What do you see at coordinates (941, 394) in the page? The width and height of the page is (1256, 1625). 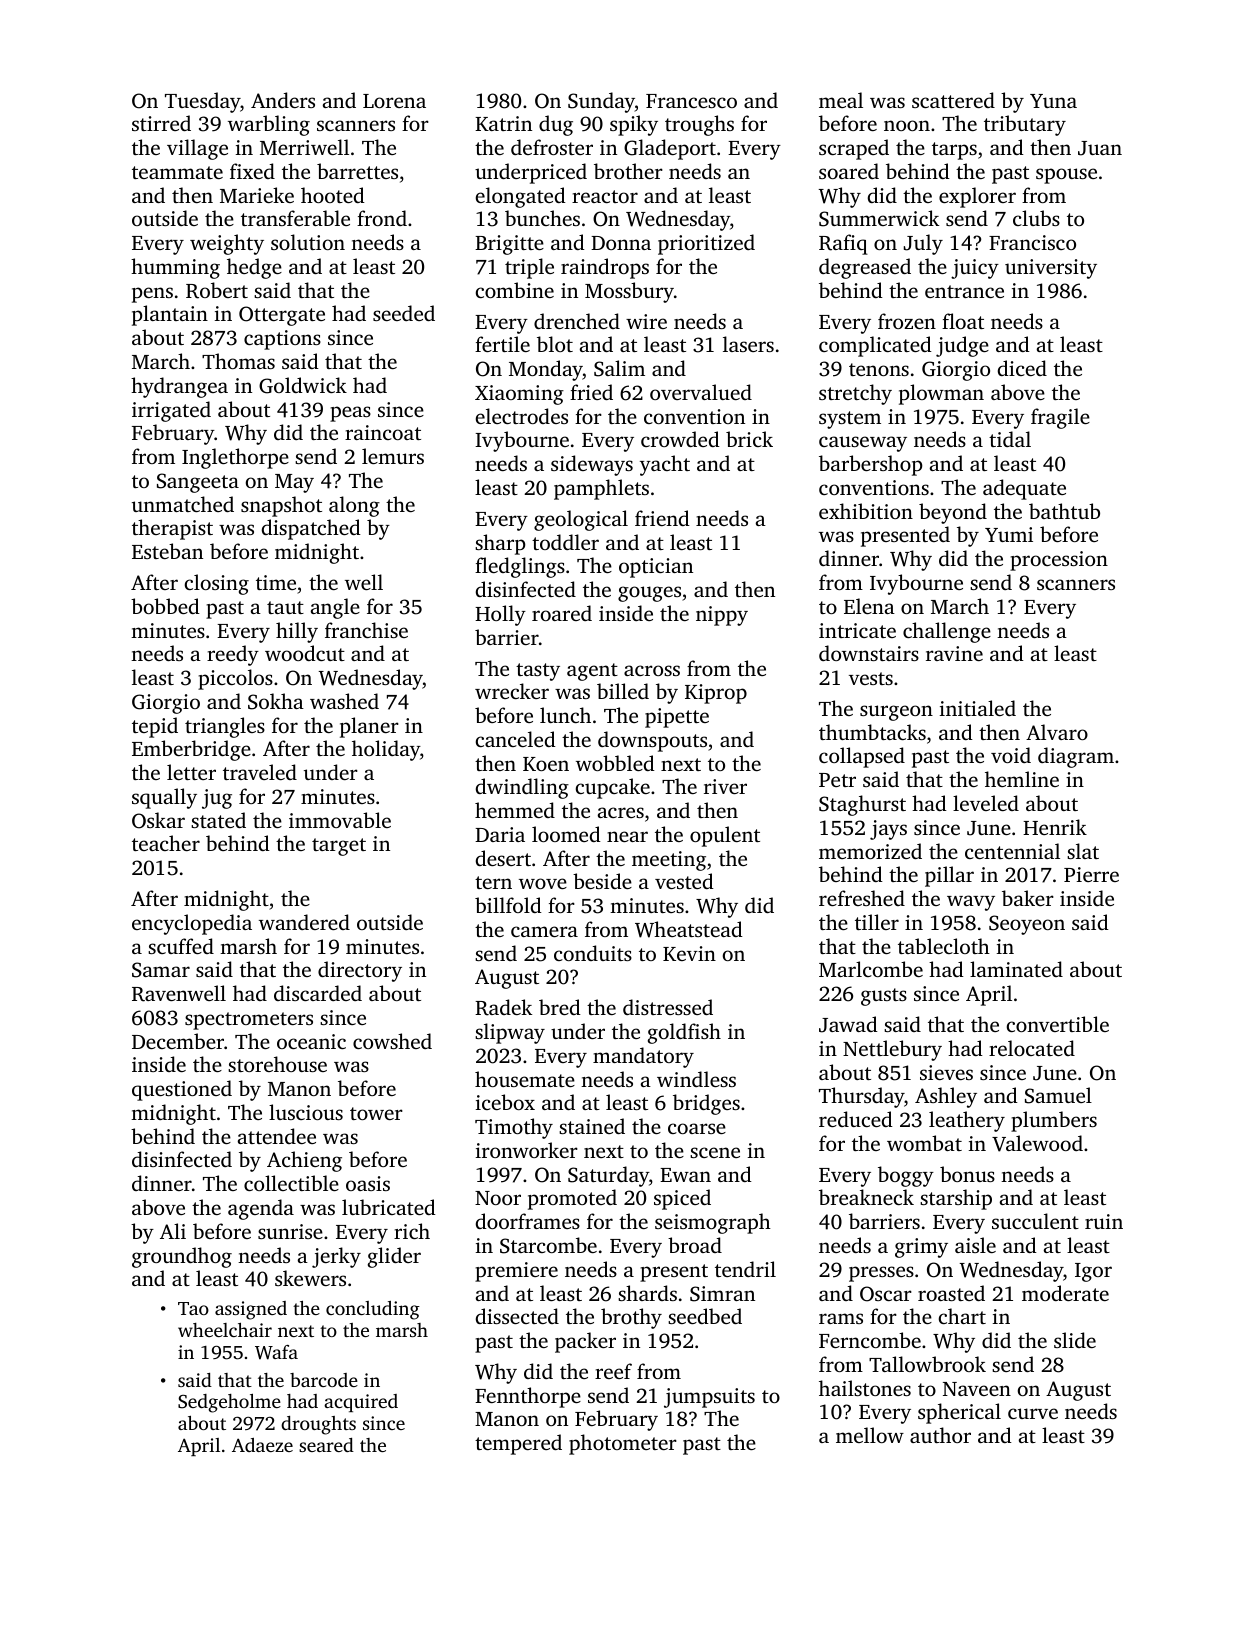 I see `plowman` at bounding box center [941, 394].
